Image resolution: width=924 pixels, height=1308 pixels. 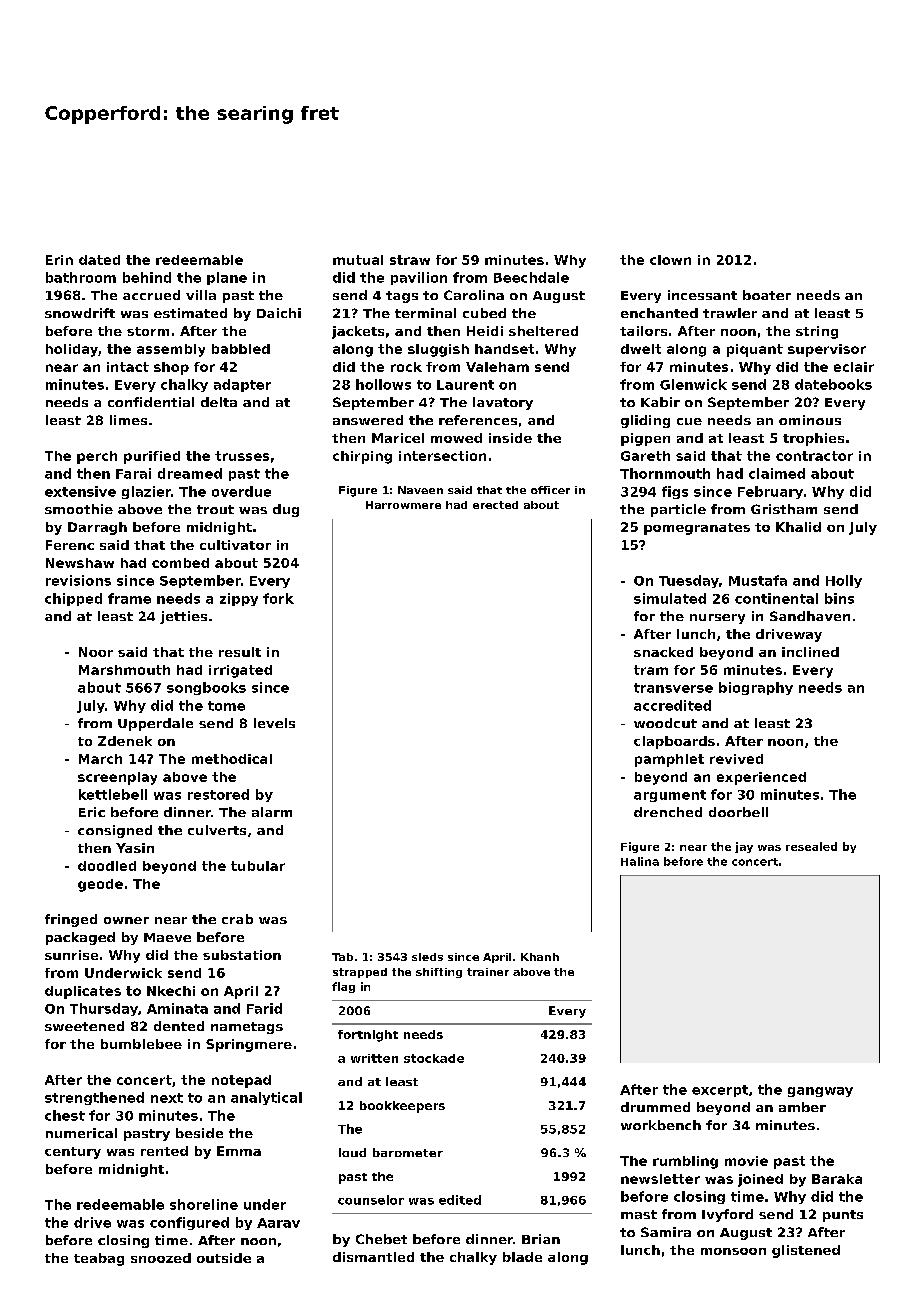 What do you see at coordinates (767, 295) in the screenshot?
I see `boater` at bounding box center [767, 295].
